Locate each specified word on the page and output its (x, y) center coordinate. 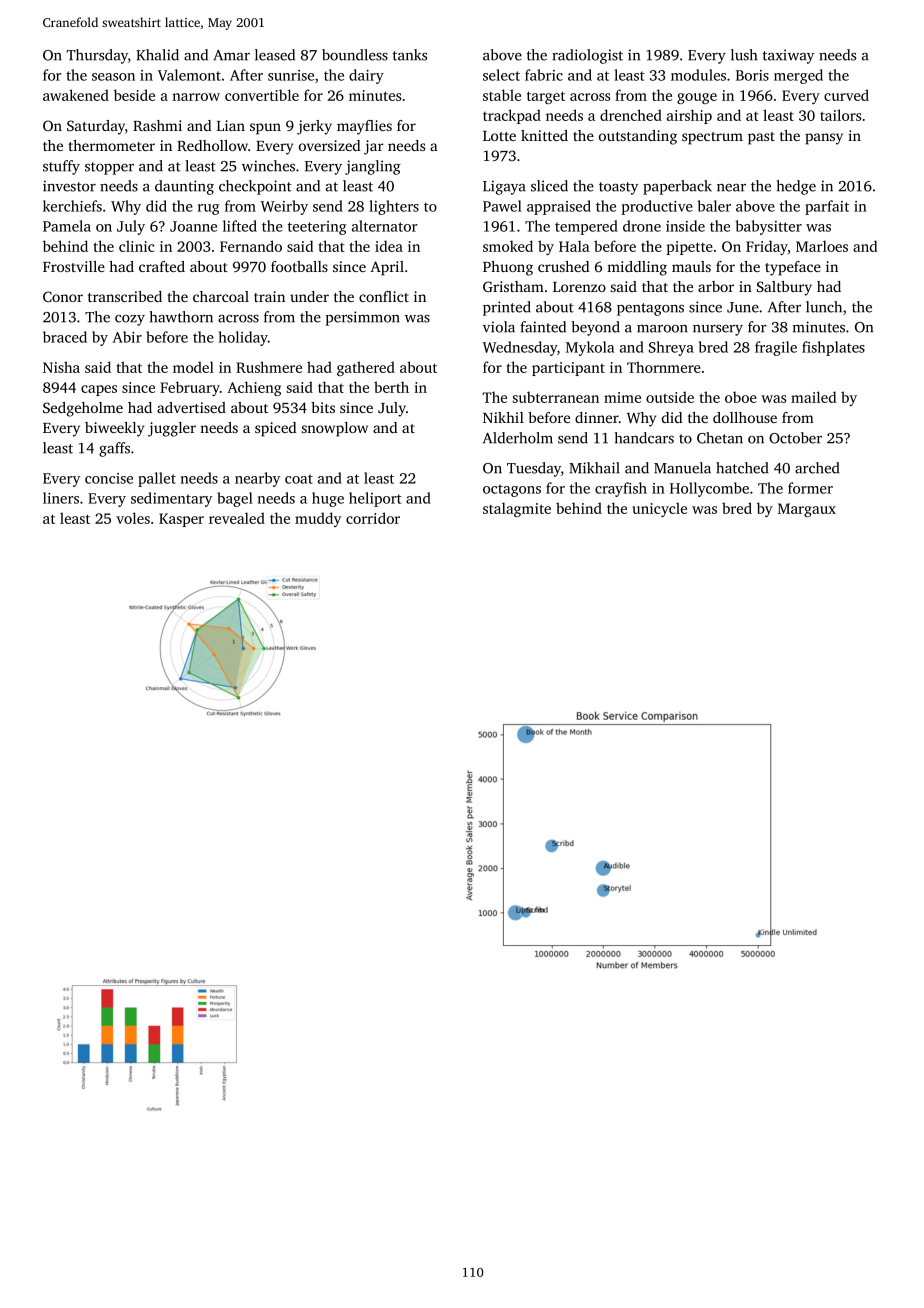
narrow (196, 97)
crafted (162, 266)
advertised (191, 407)
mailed (813, 397)
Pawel (502, 206)
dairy (366, 76)
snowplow (335, 429)
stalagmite (517, 509)
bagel (235, 499)
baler (714, 206)
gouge (697, 98)
